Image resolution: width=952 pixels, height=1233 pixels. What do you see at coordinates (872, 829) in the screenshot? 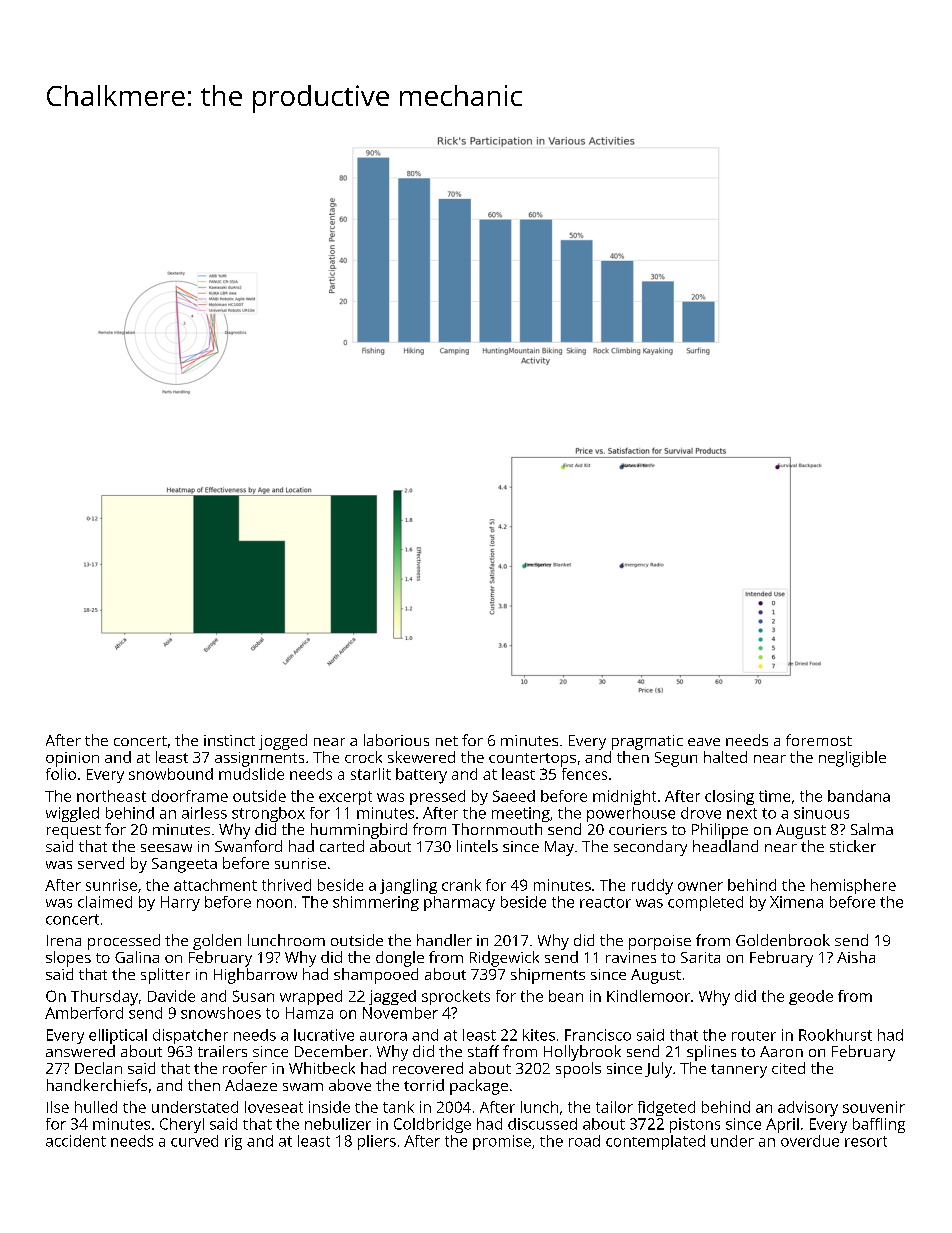
I see `Salma` at bounding box center [872, 829].
